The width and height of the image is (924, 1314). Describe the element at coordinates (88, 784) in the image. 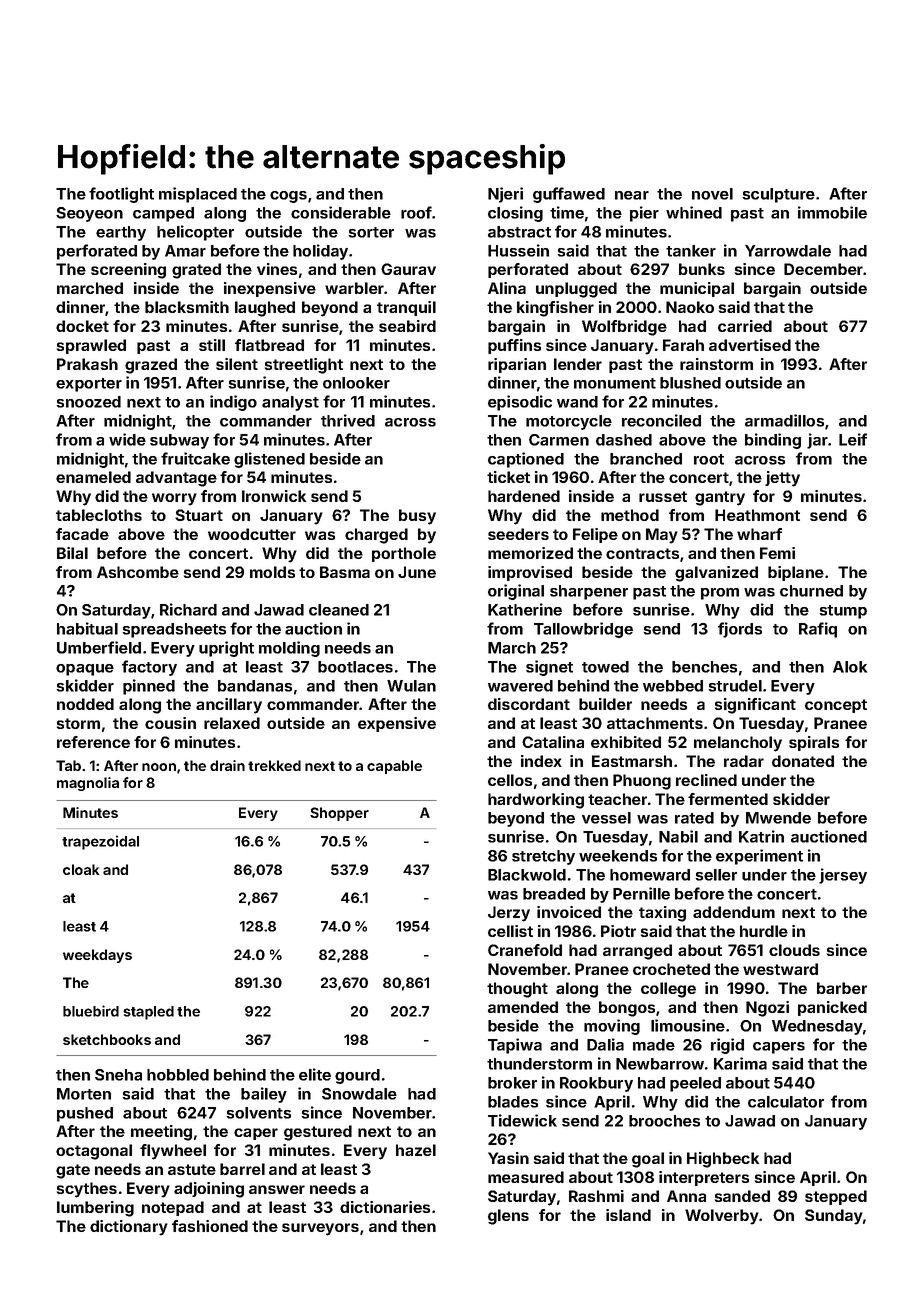

I see `magnolia` at that location.
